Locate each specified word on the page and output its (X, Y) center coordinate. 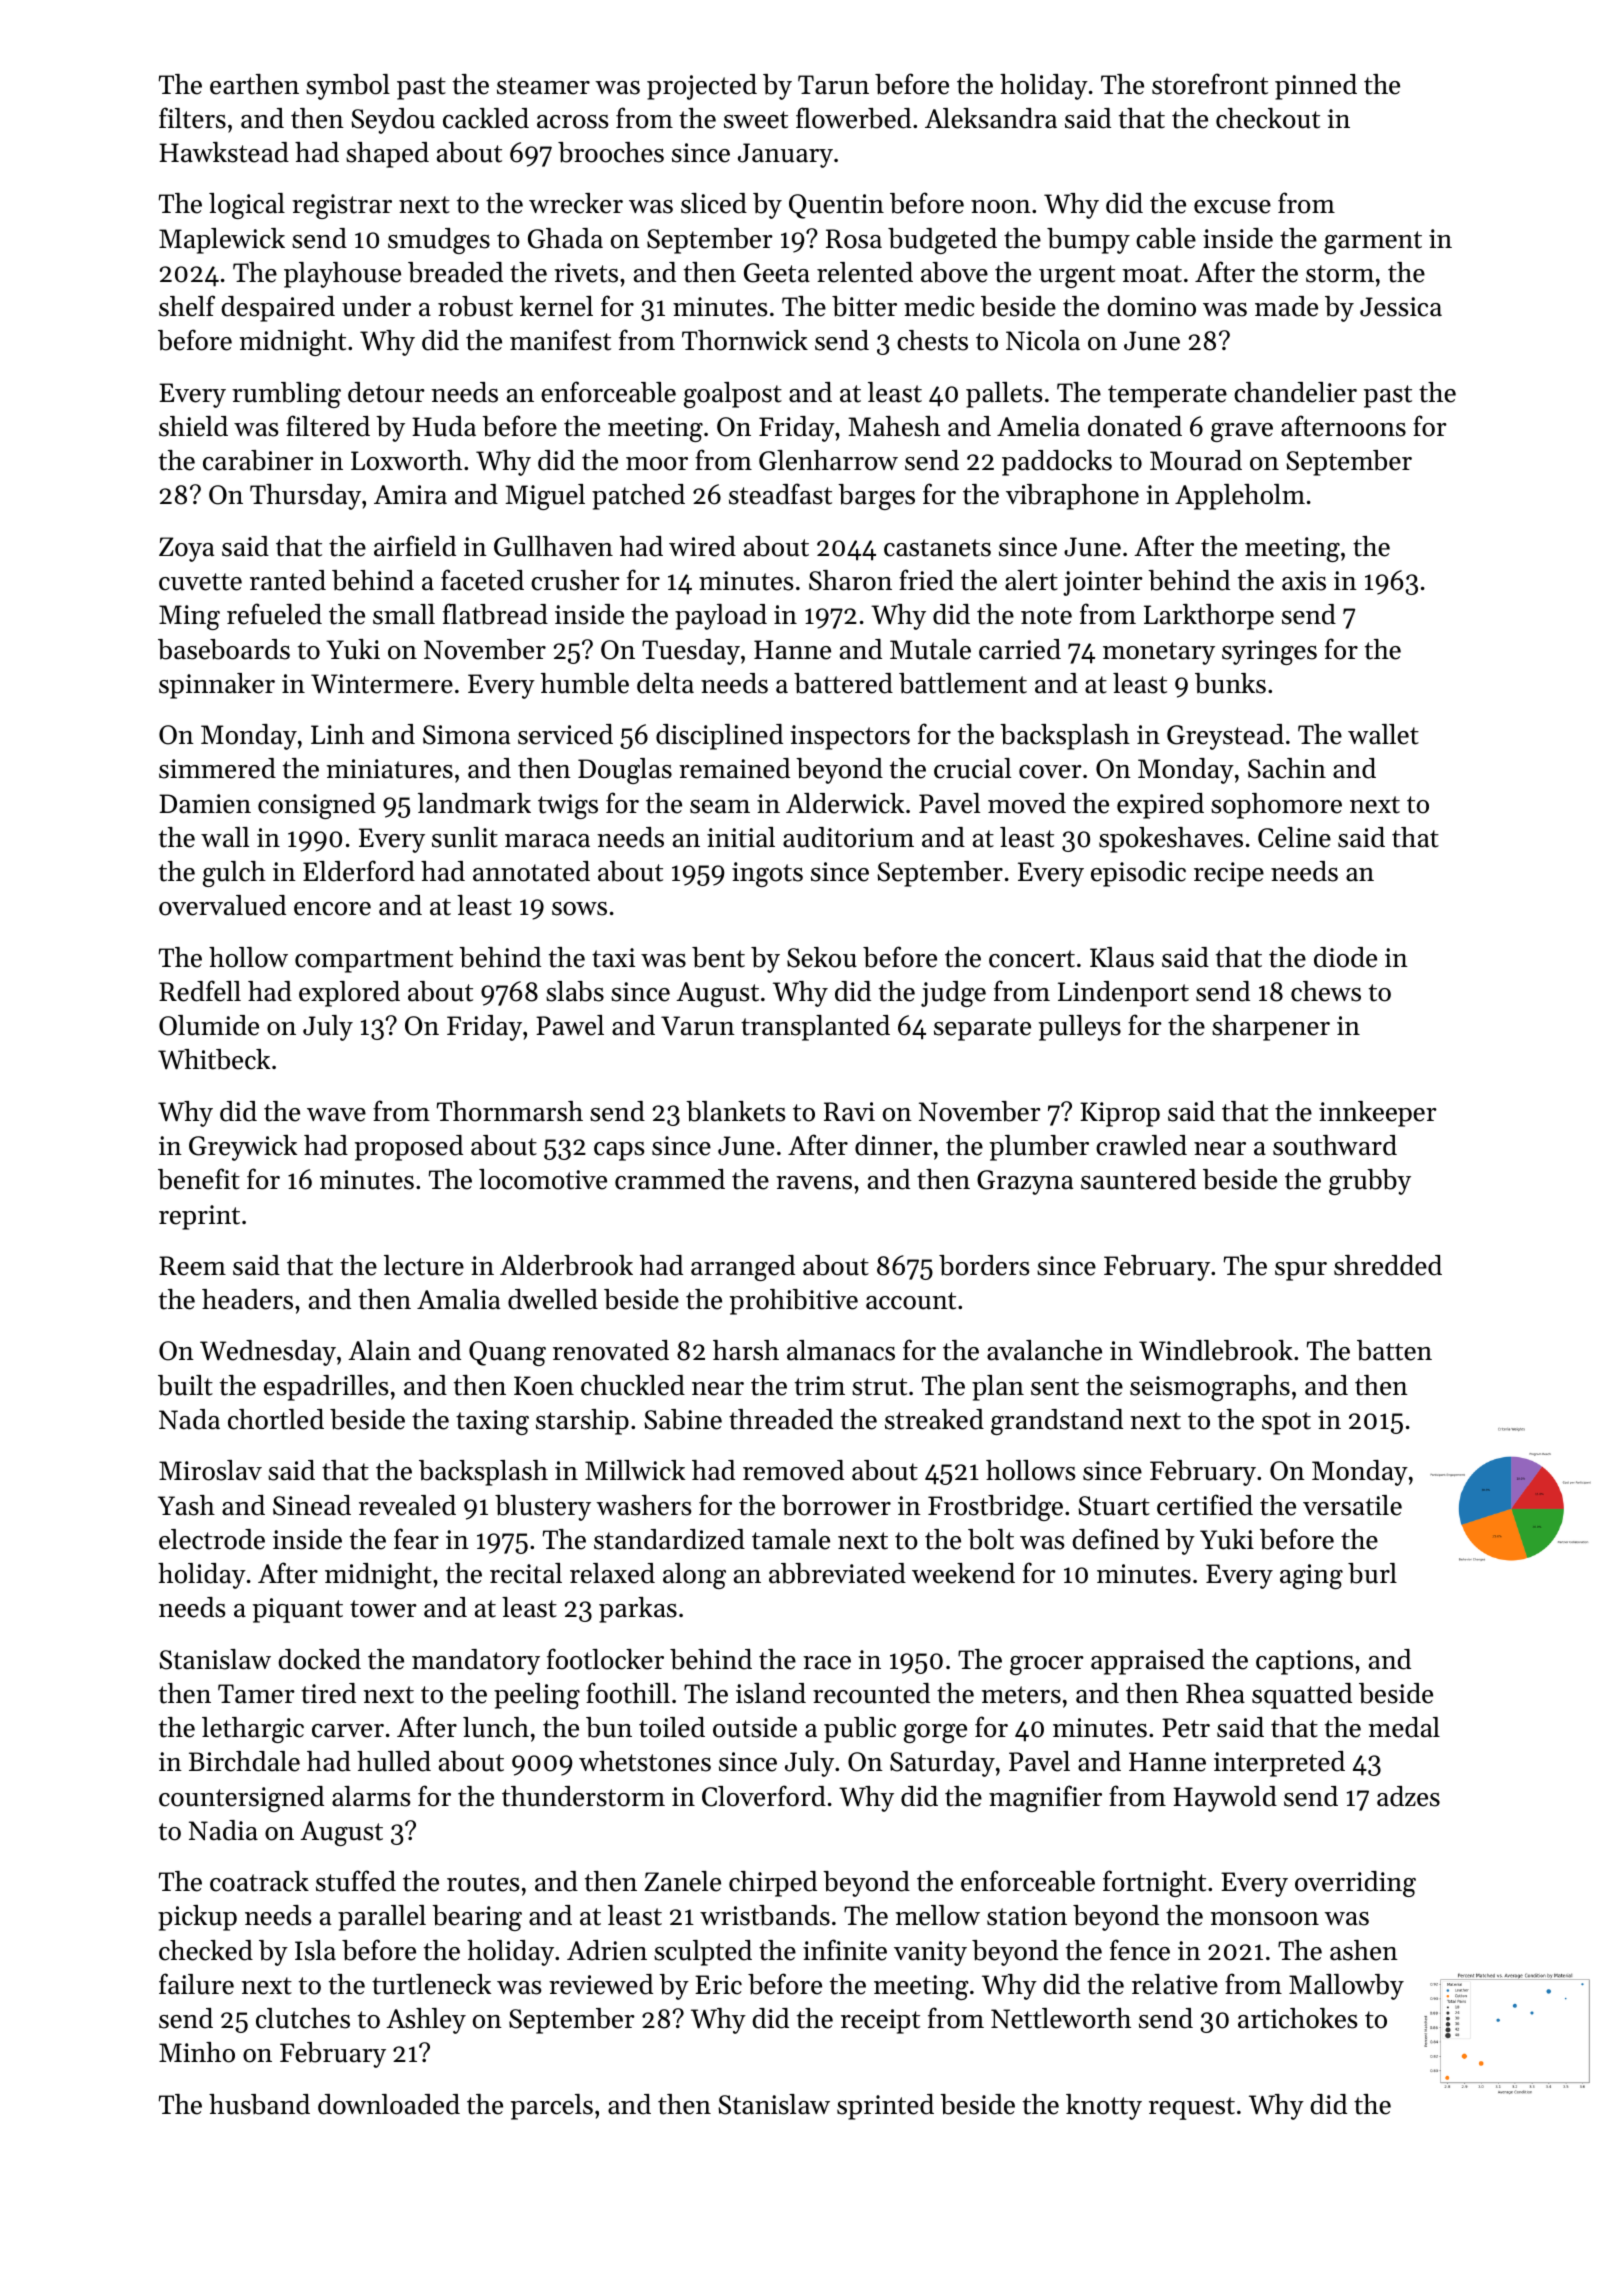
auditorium (848, 837)
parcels (552, 2107)
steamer (543, 86)
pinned (1316, 87)
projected (702, 87)
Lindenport (1123, 994)
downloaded (389, 2104)
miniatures (390, 769)
